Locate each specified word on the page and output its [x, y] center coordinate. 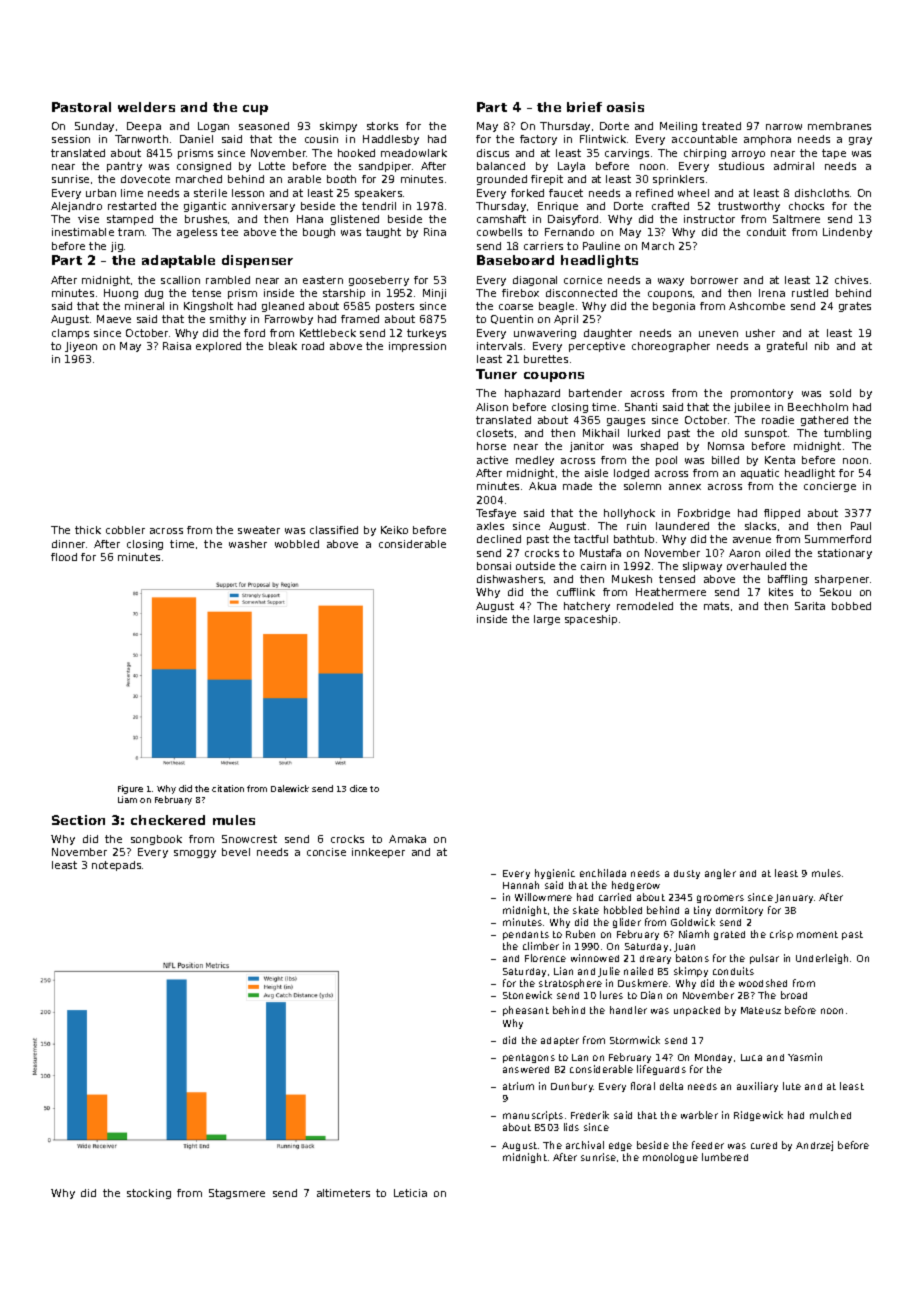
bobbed [851, 606]
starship [344, 294]
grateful [787, 347]
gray [860, 141]
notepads [116, 866]
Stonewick [527, 995]
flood [64, 557]
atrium [518, 1086]
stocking [149, 1194]
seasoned [264, 126]
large [547, 620]
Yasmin [805, 1057]
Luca [751, 1057]
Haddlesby [391, 140]
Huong [121, 294]
